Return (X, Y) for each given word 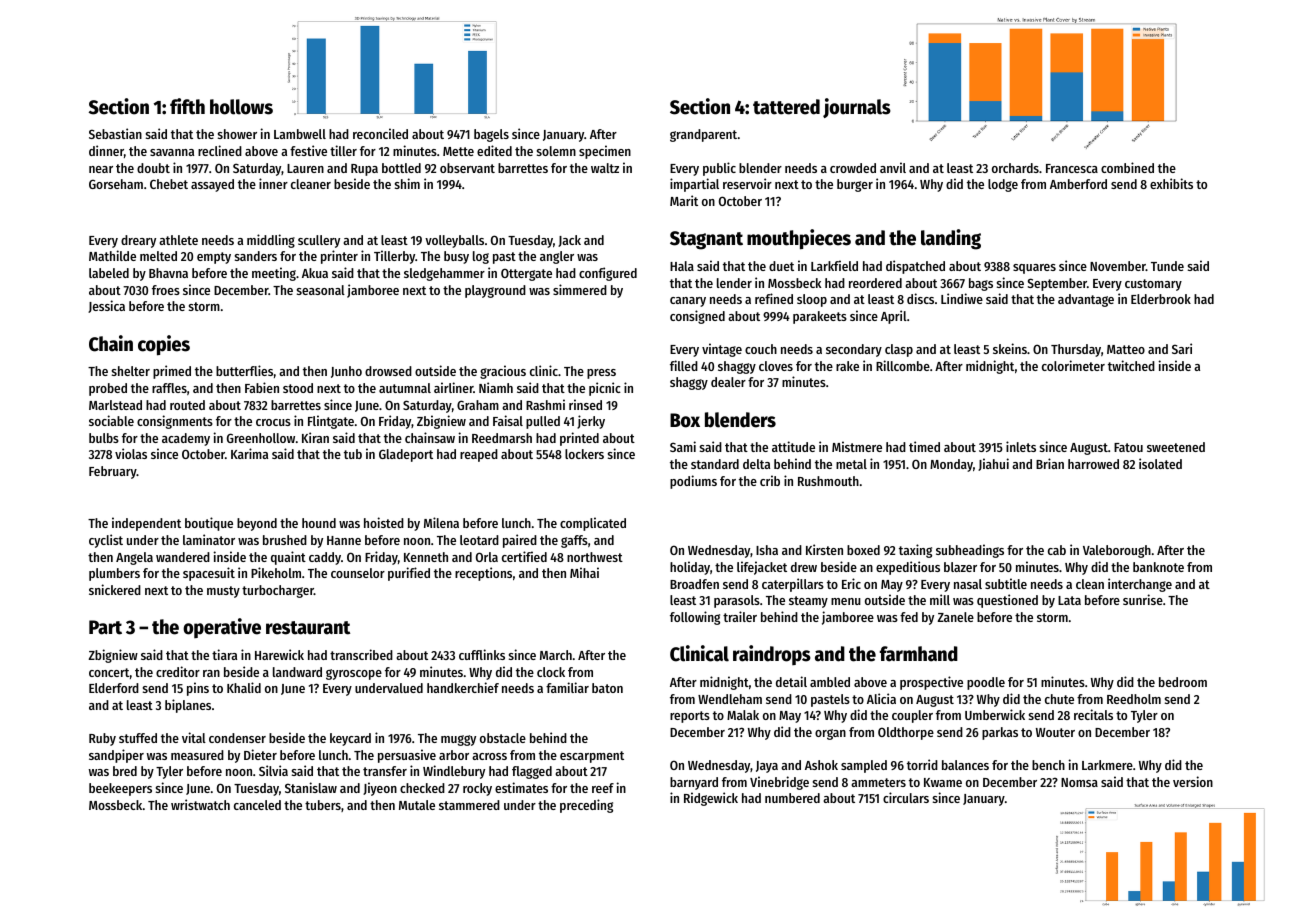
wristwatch (200, 804)
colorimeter (1073, 365)
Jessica (106, 306)
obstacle (503, 738)
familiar (567, 687)
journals (857, 108)
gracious (503, 372)
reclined (220, 150)
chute (1059, 699)
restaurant (308, 628)
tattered (786, 107)
